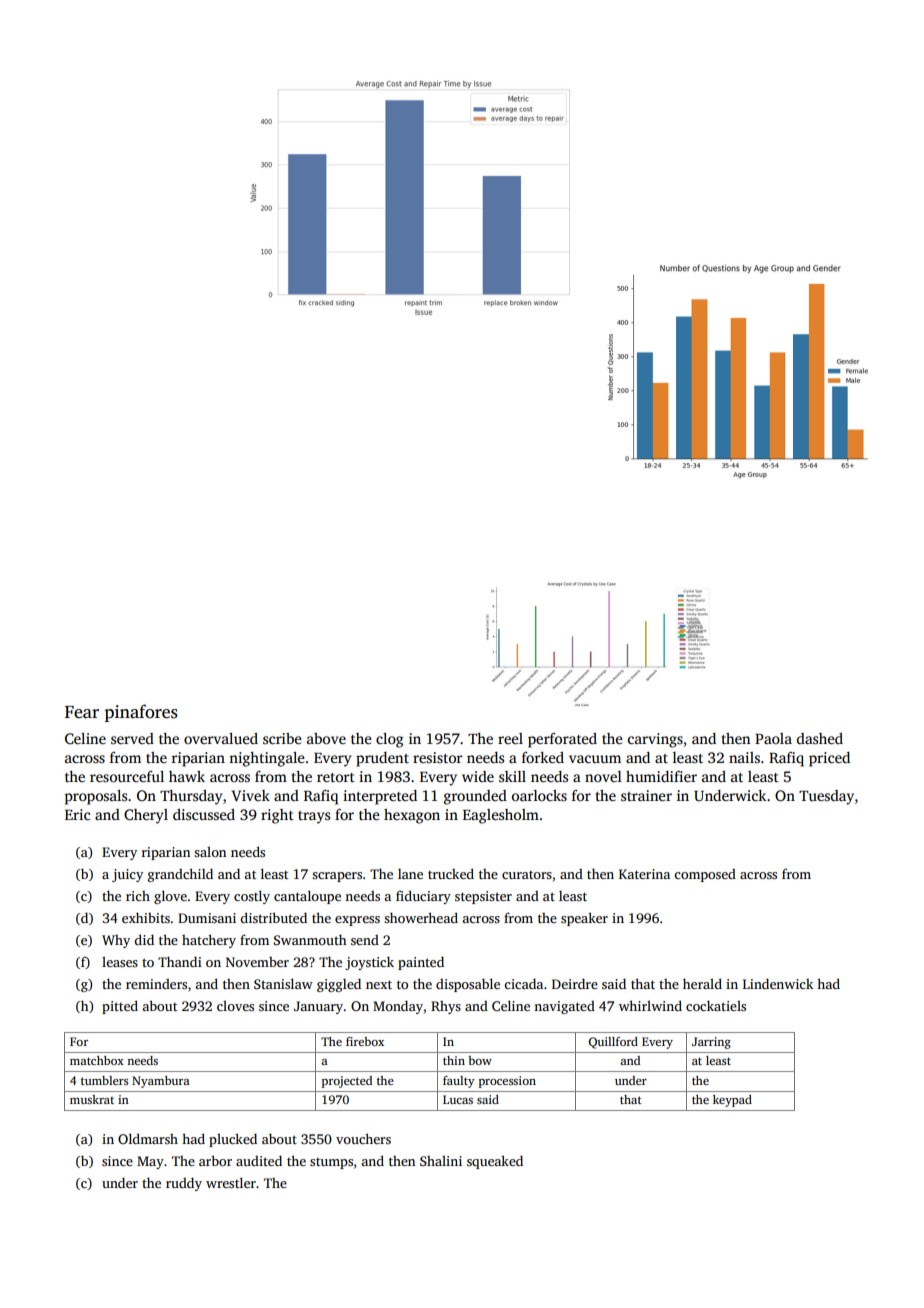 The height and width of the screenshot is (1308, 924). What do you see at coordinates (584, 919) in the screenshot?
I see `speaker` at bounding box center [584, 919].
